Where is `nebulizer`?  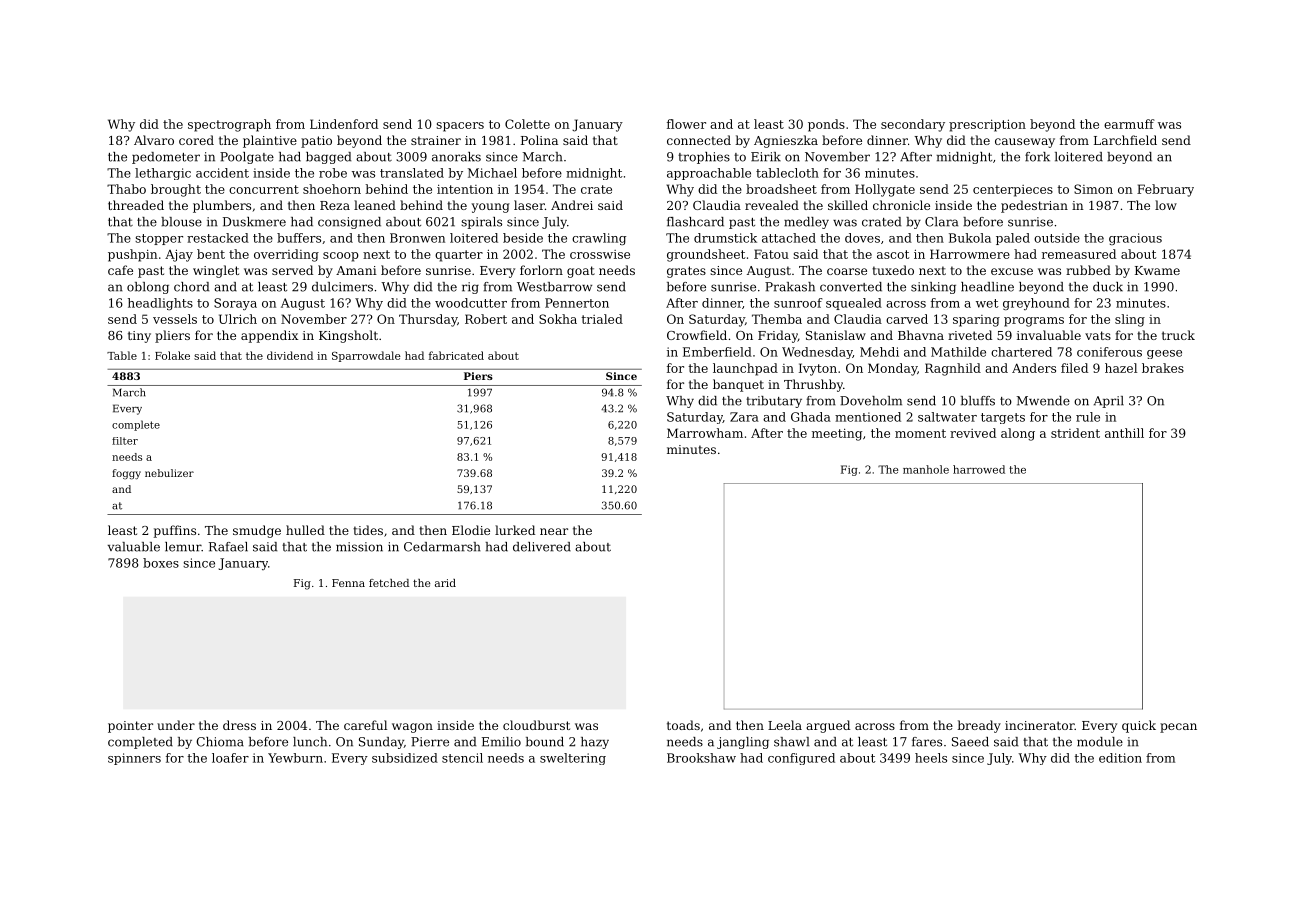 nebulizer is located at coordinates (169, 473).
